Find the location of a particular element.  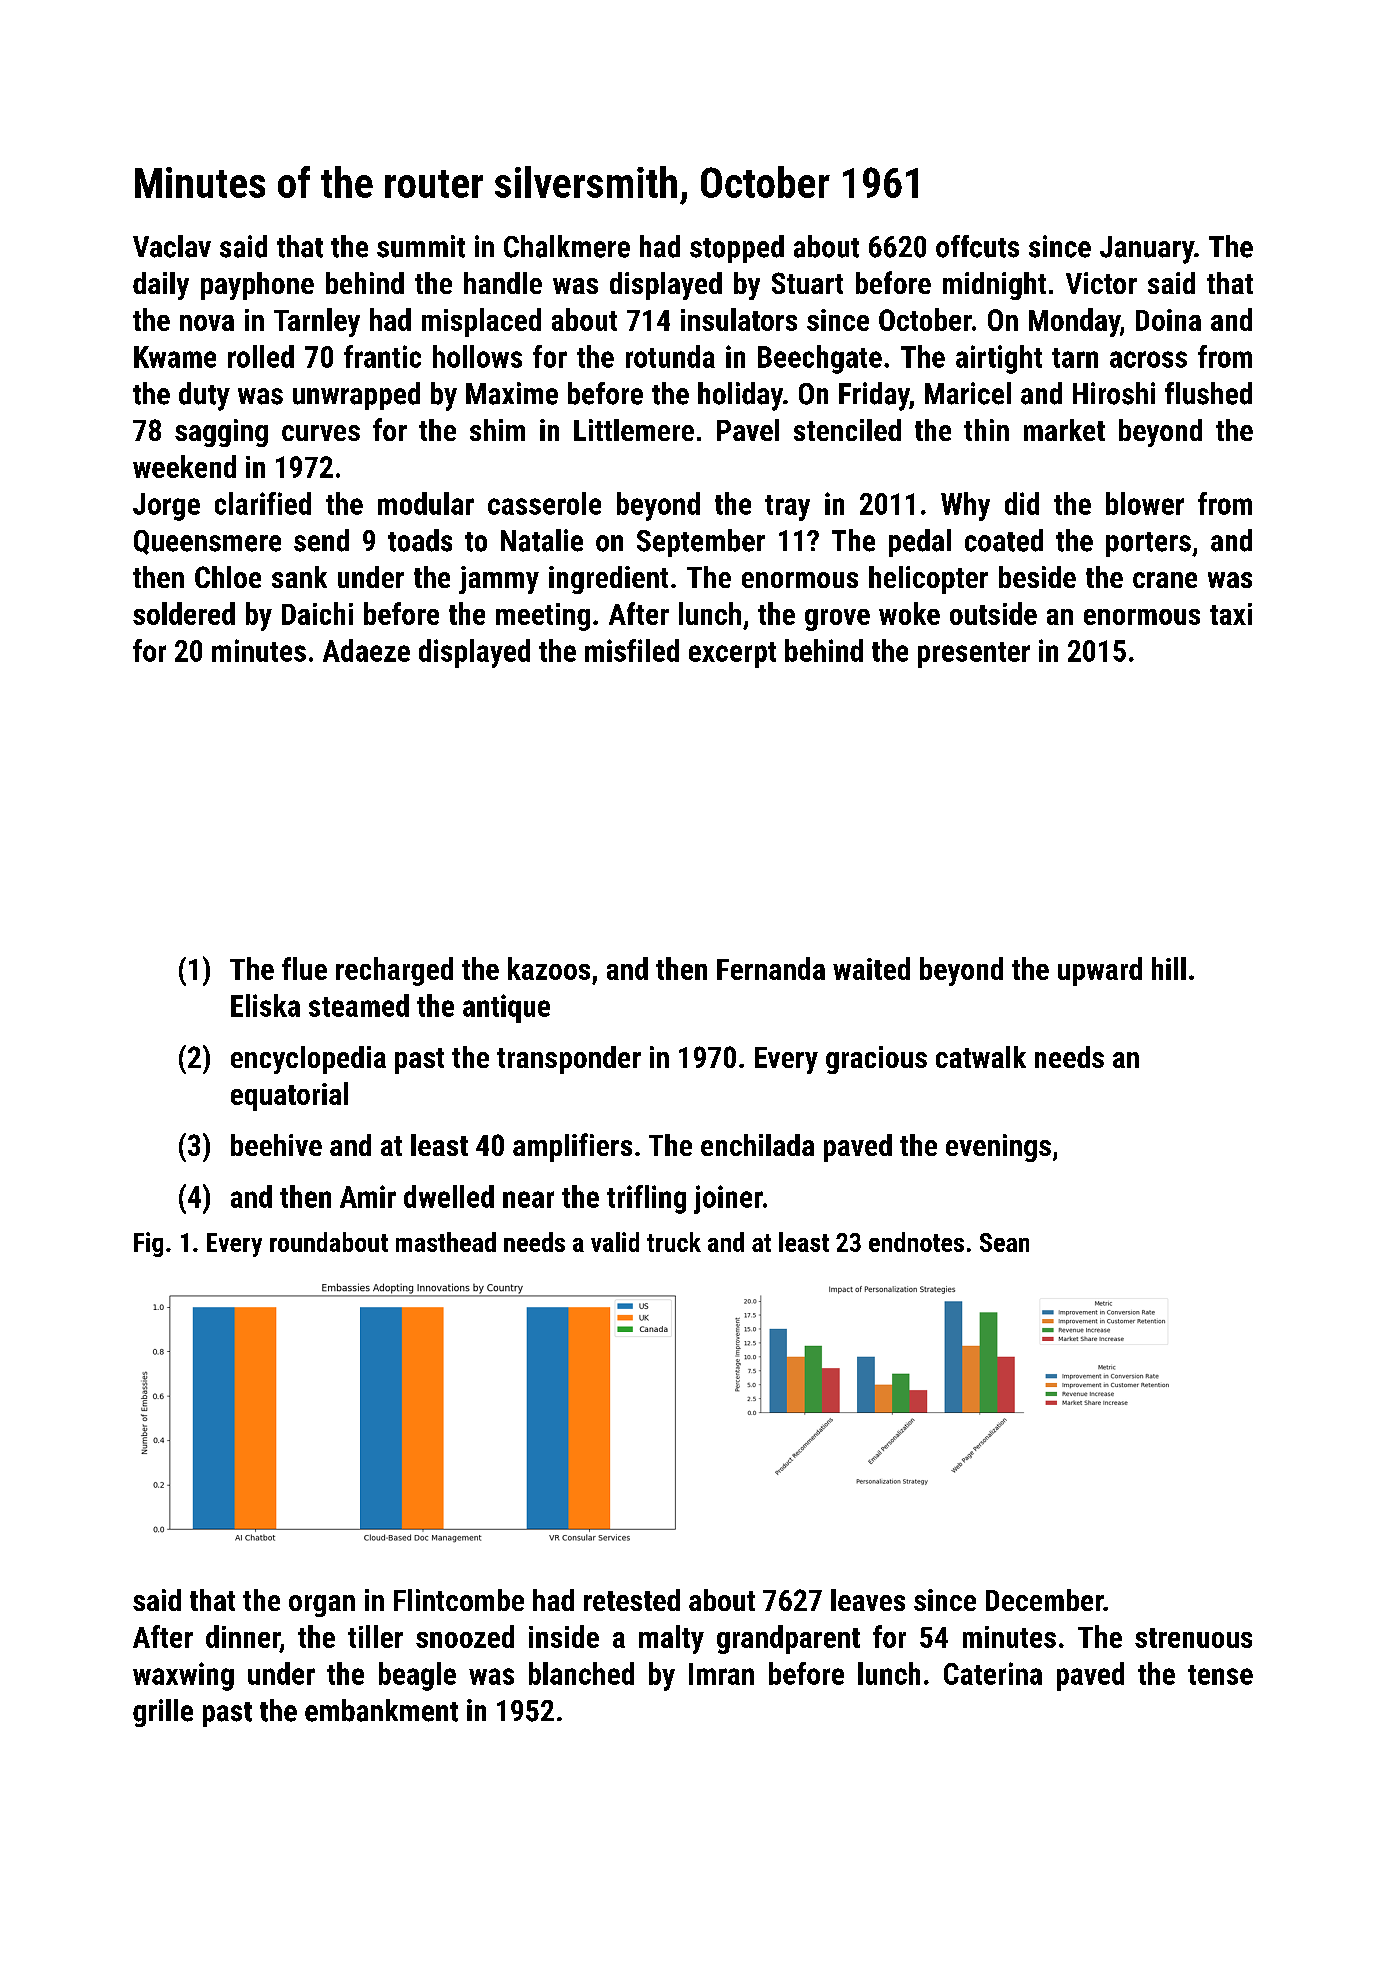

upward is located at coordinates (1100, 971).
